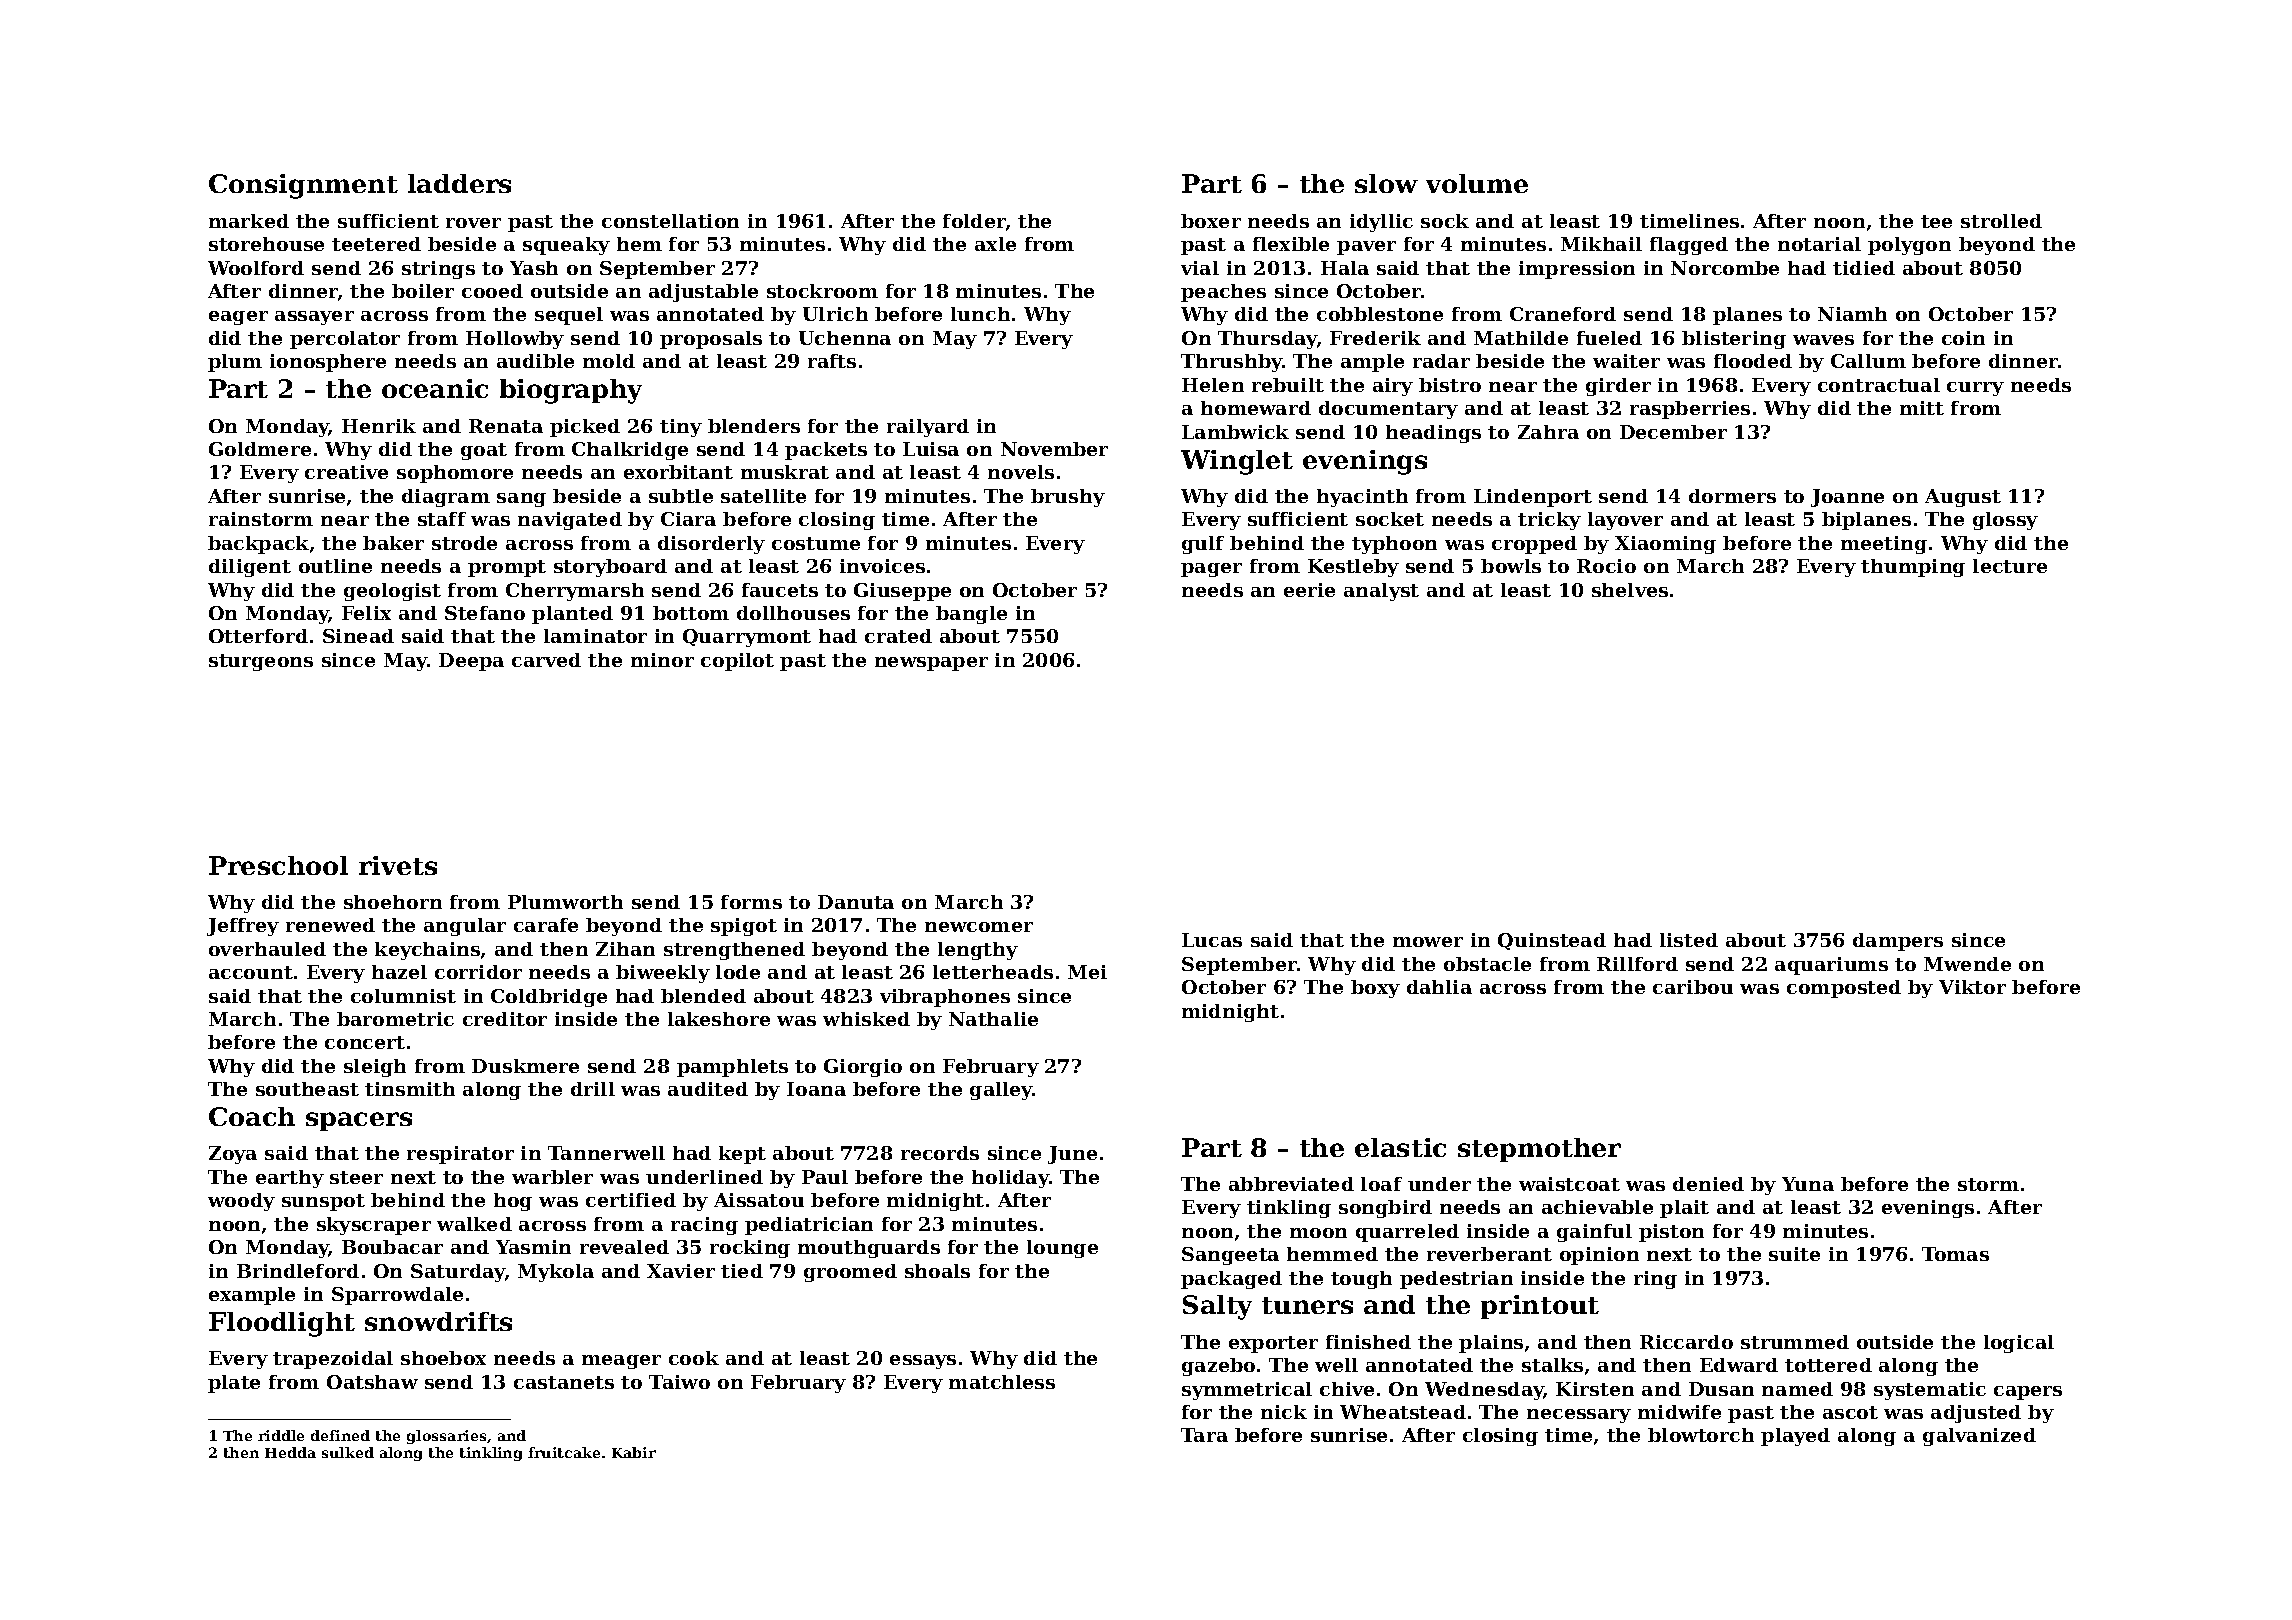  I want to click on Consignment, so click(303, 186).
